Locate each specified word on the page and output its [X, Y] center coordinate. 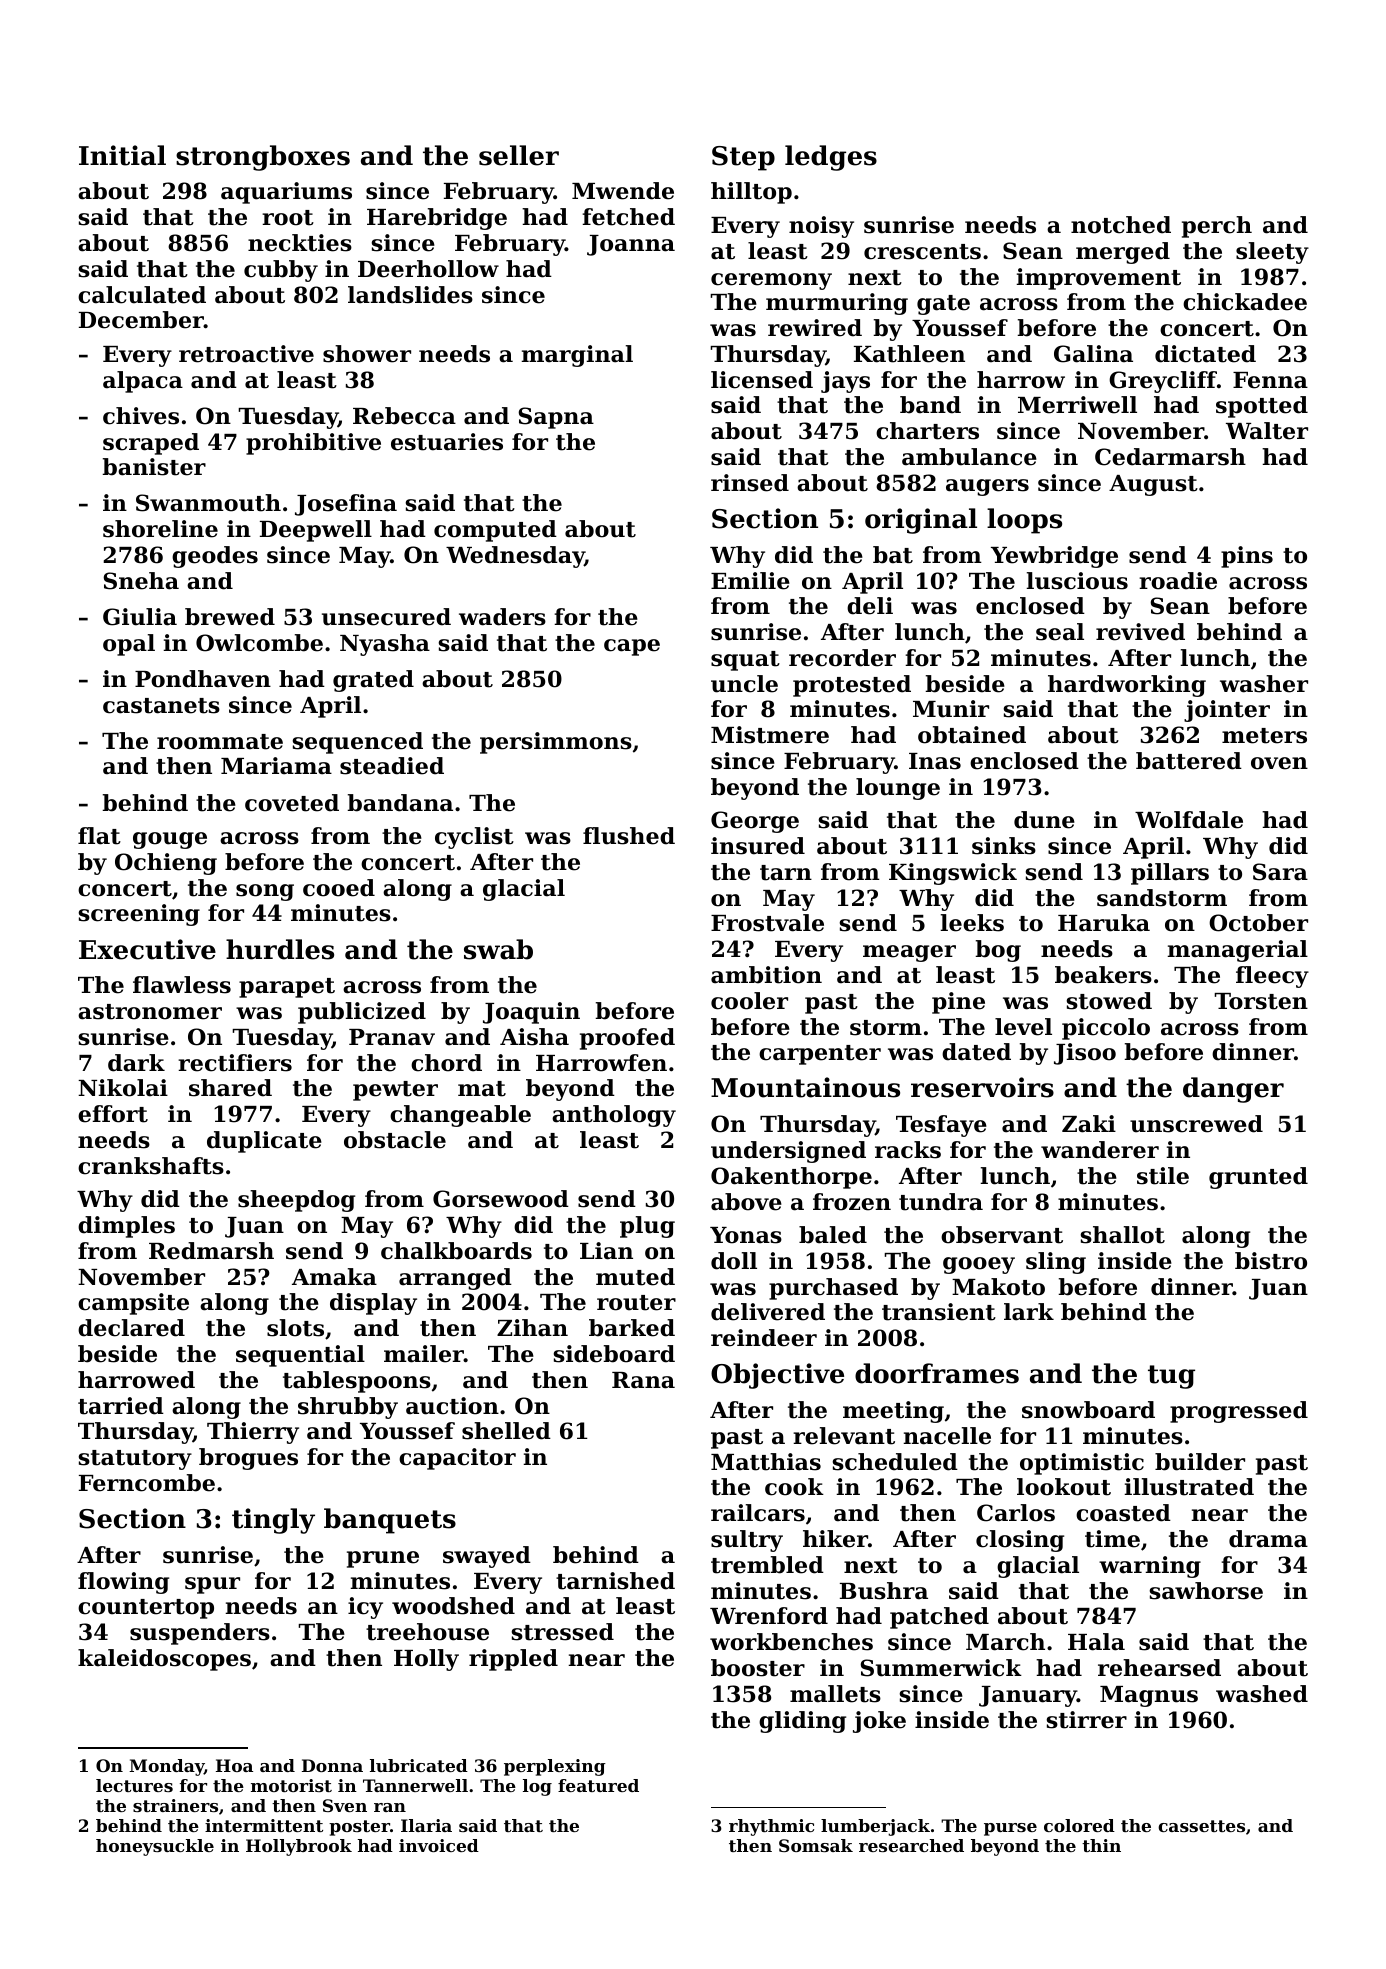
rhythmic [771, 1827]
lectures [134, 1785]
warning [1150, 1567]
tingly [273, 1521]
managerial [1237, 951]
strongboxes [263, 158]
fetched [628, 217]
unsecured [386, 617]
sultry [747, 1541]
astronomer [150, 1012]
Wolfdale [1189, 820]
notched [1121, 225]
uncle [744, 684]
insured [758, 846]
